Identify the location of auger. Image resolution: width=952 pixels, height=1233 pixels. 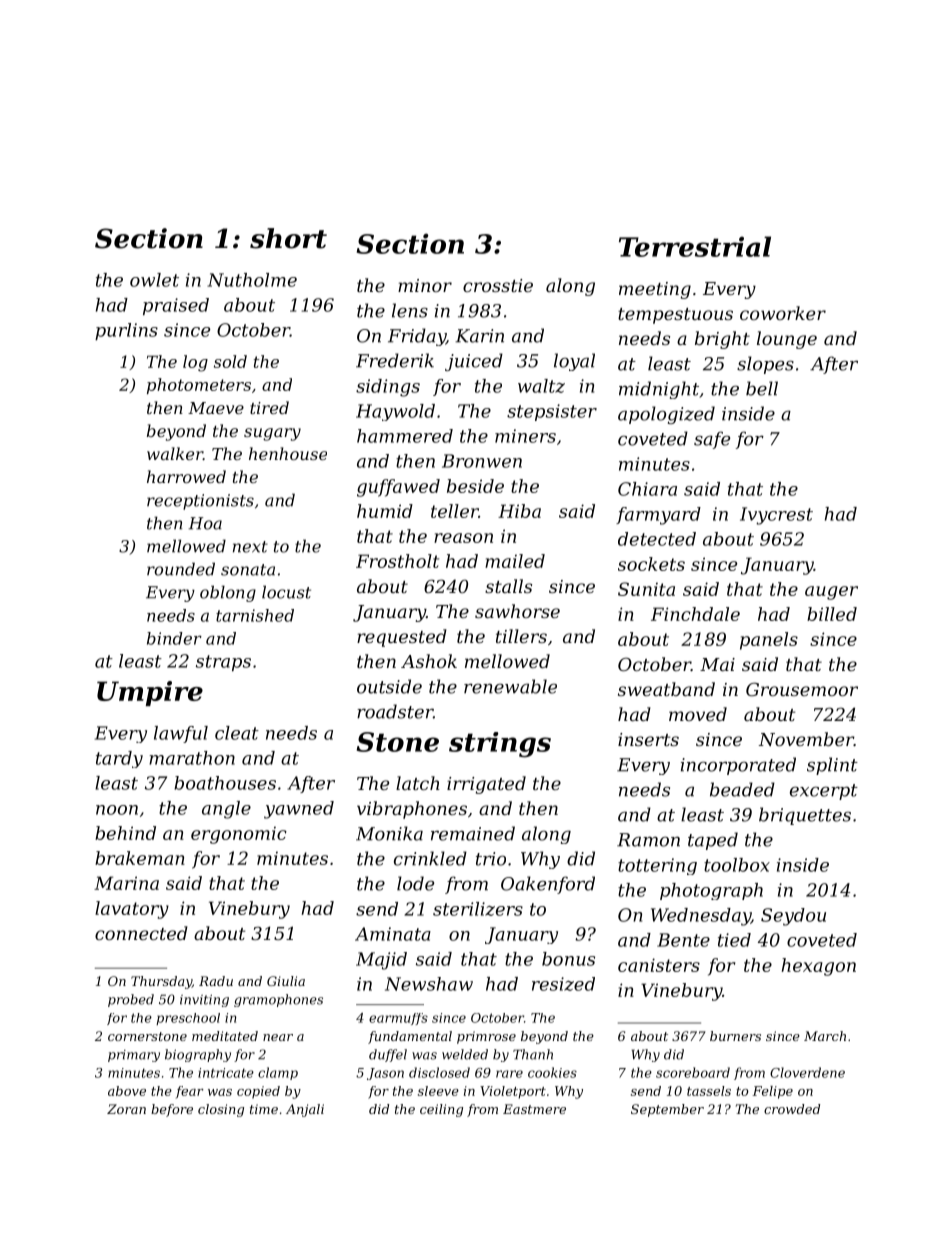
(831, 593).
